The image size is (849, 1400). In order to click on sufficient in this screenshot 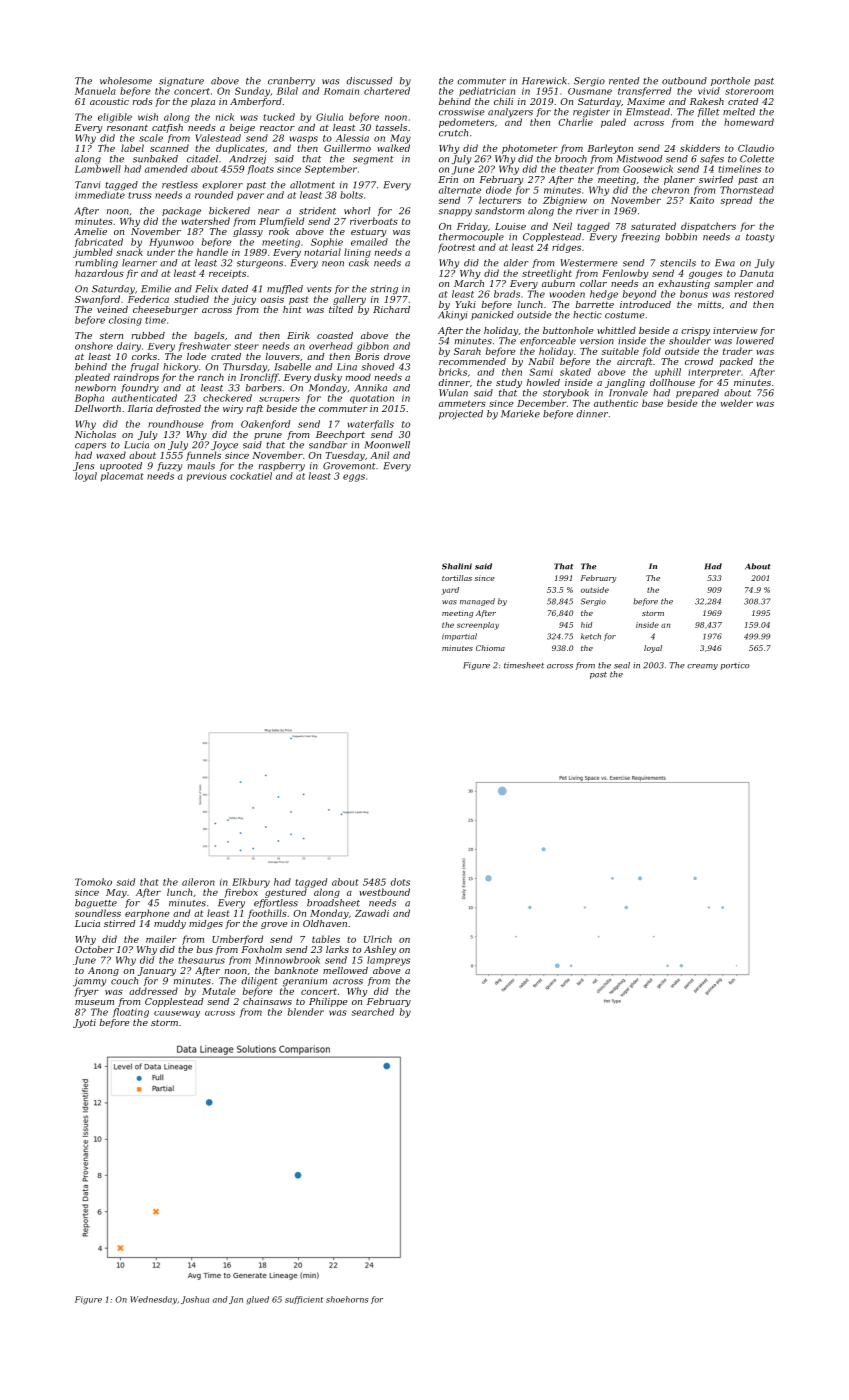, I will do `click(304, 1300)`.
